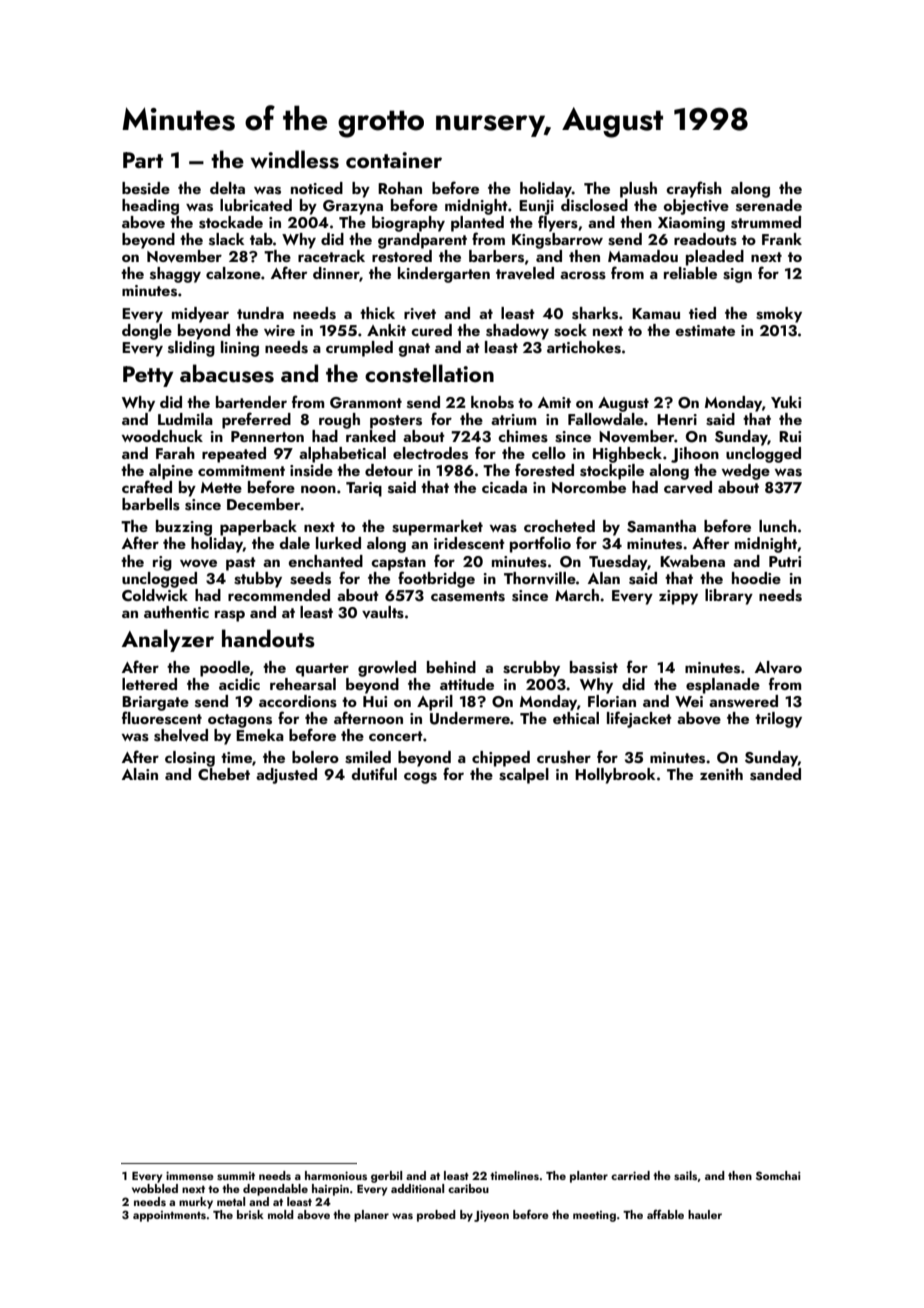 The width and height of the screenshot is (924, 1308). Describe the element at coordinates (523, 436) in the screenshot. I see `chimes` at that location.
